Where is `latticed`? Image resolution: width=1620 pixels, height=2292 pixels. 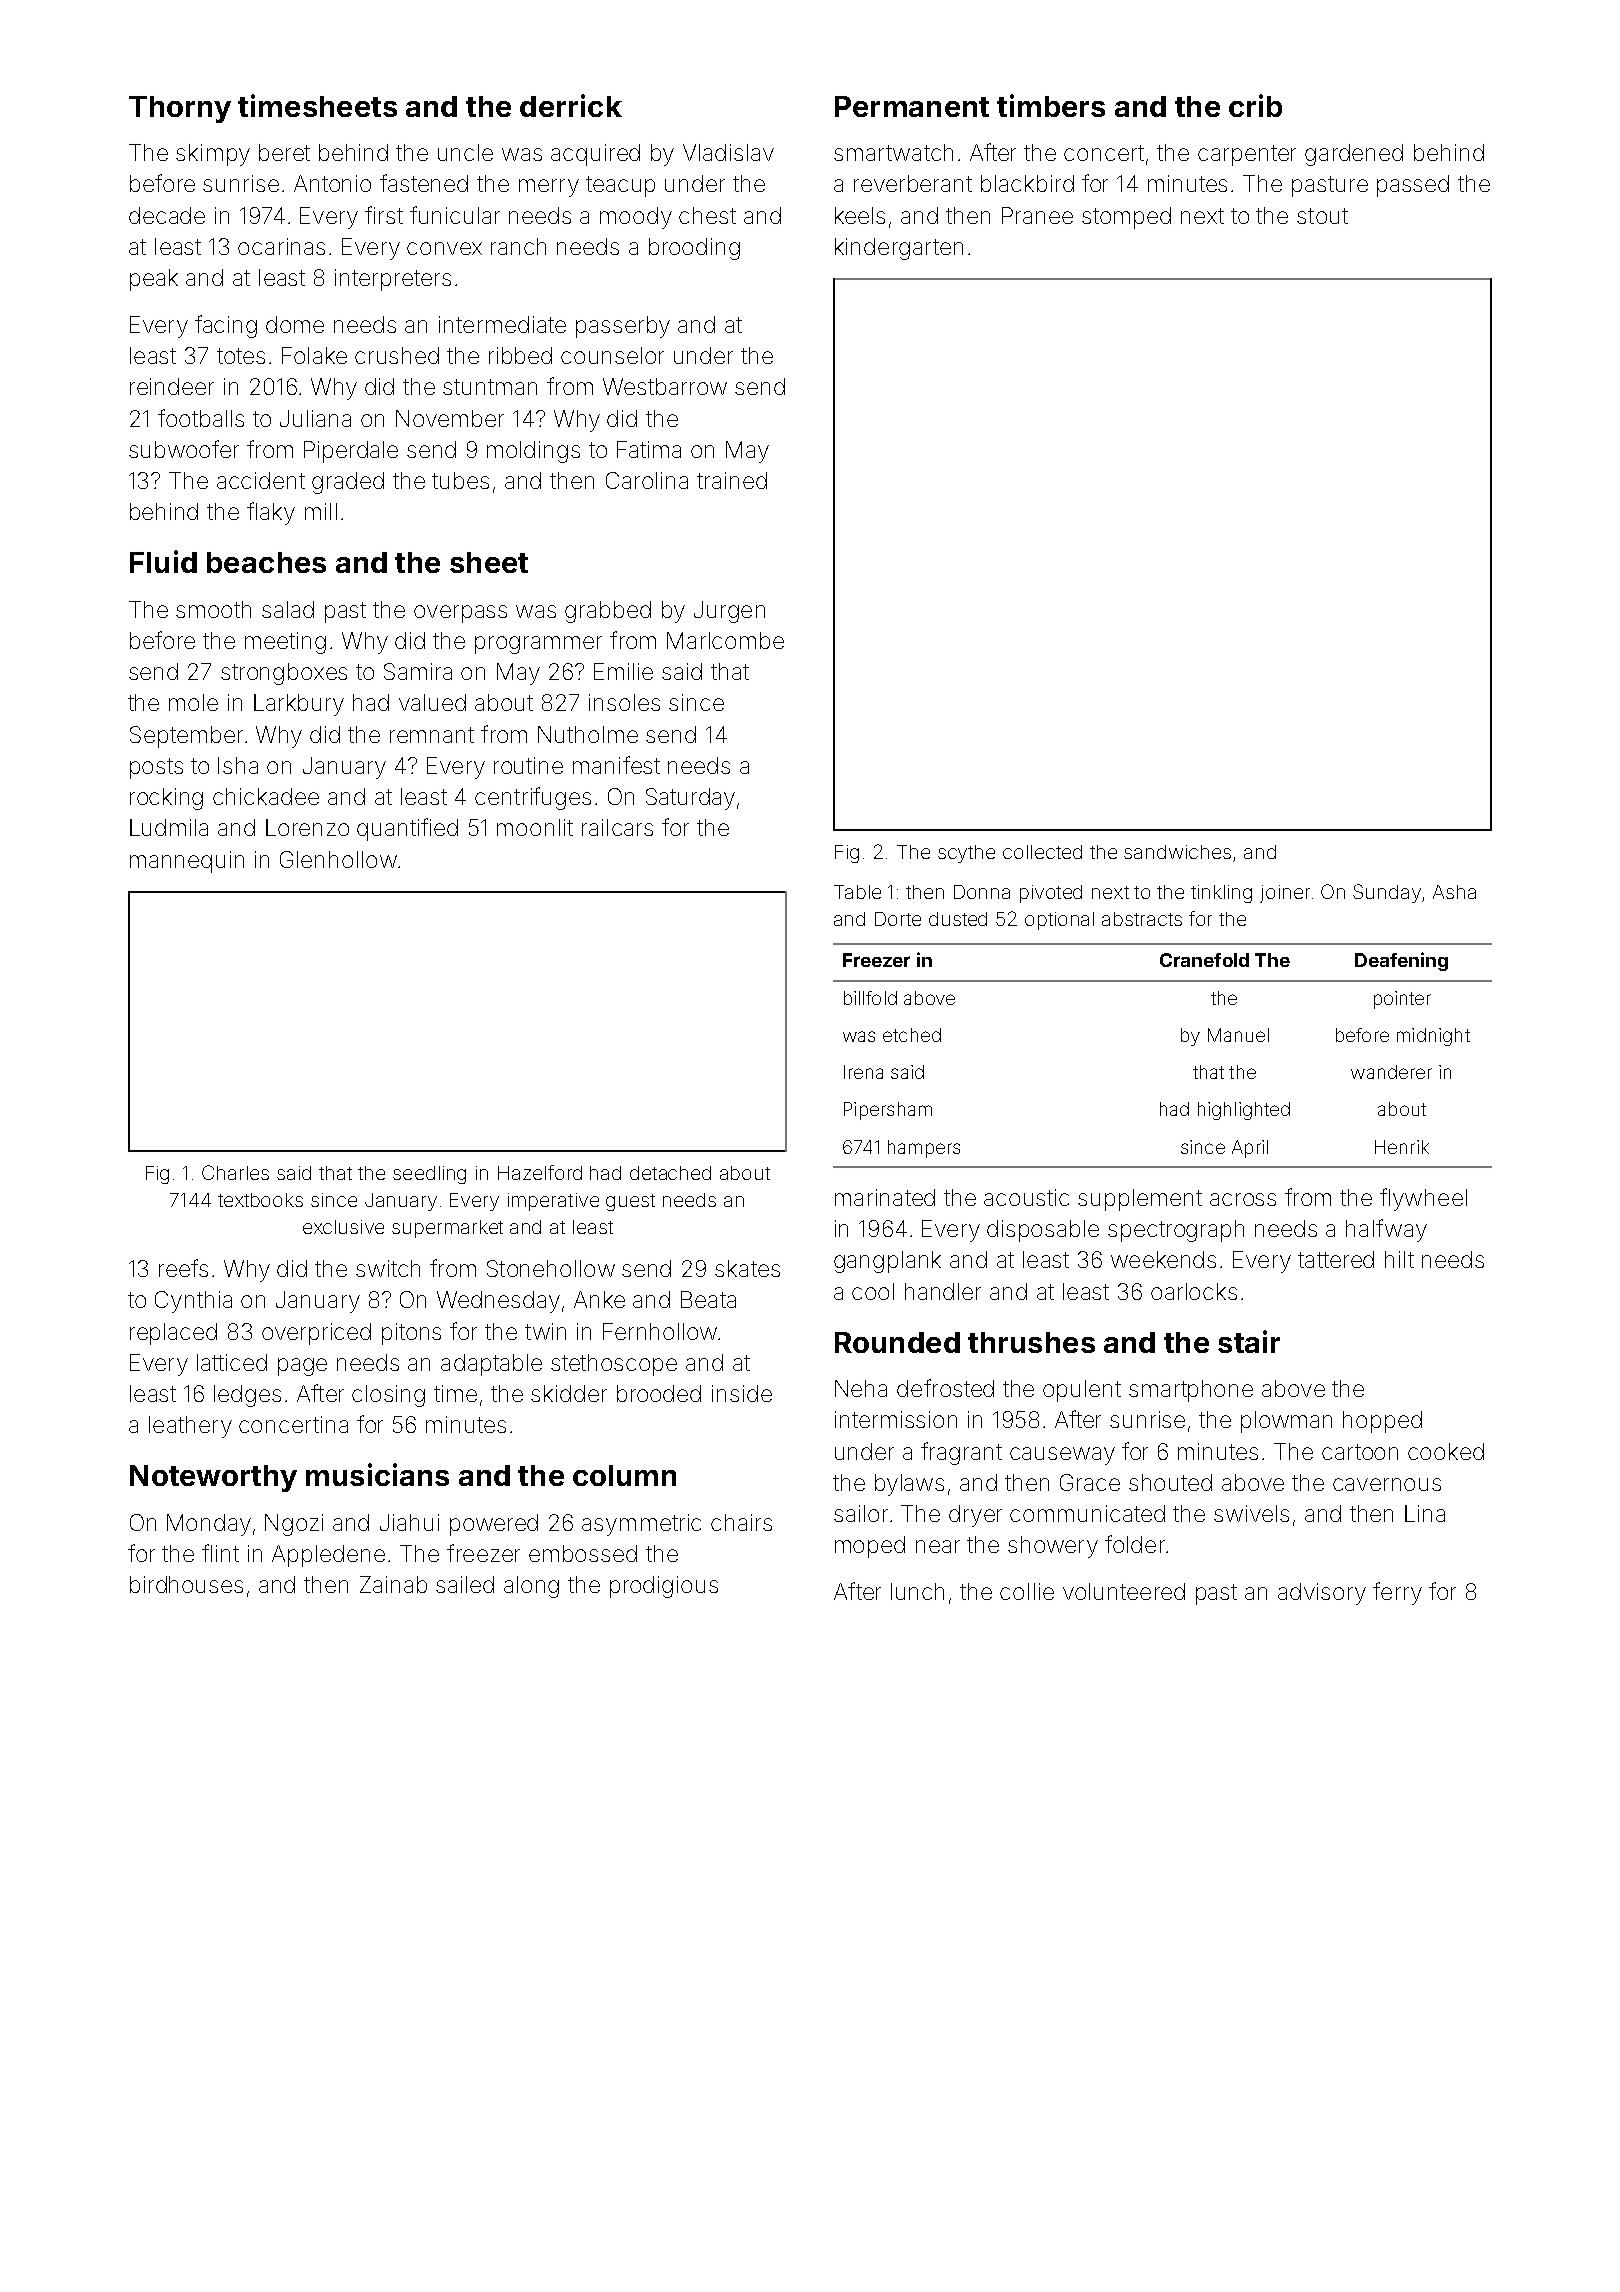 latticed is located at coordinates (232, 1362).
